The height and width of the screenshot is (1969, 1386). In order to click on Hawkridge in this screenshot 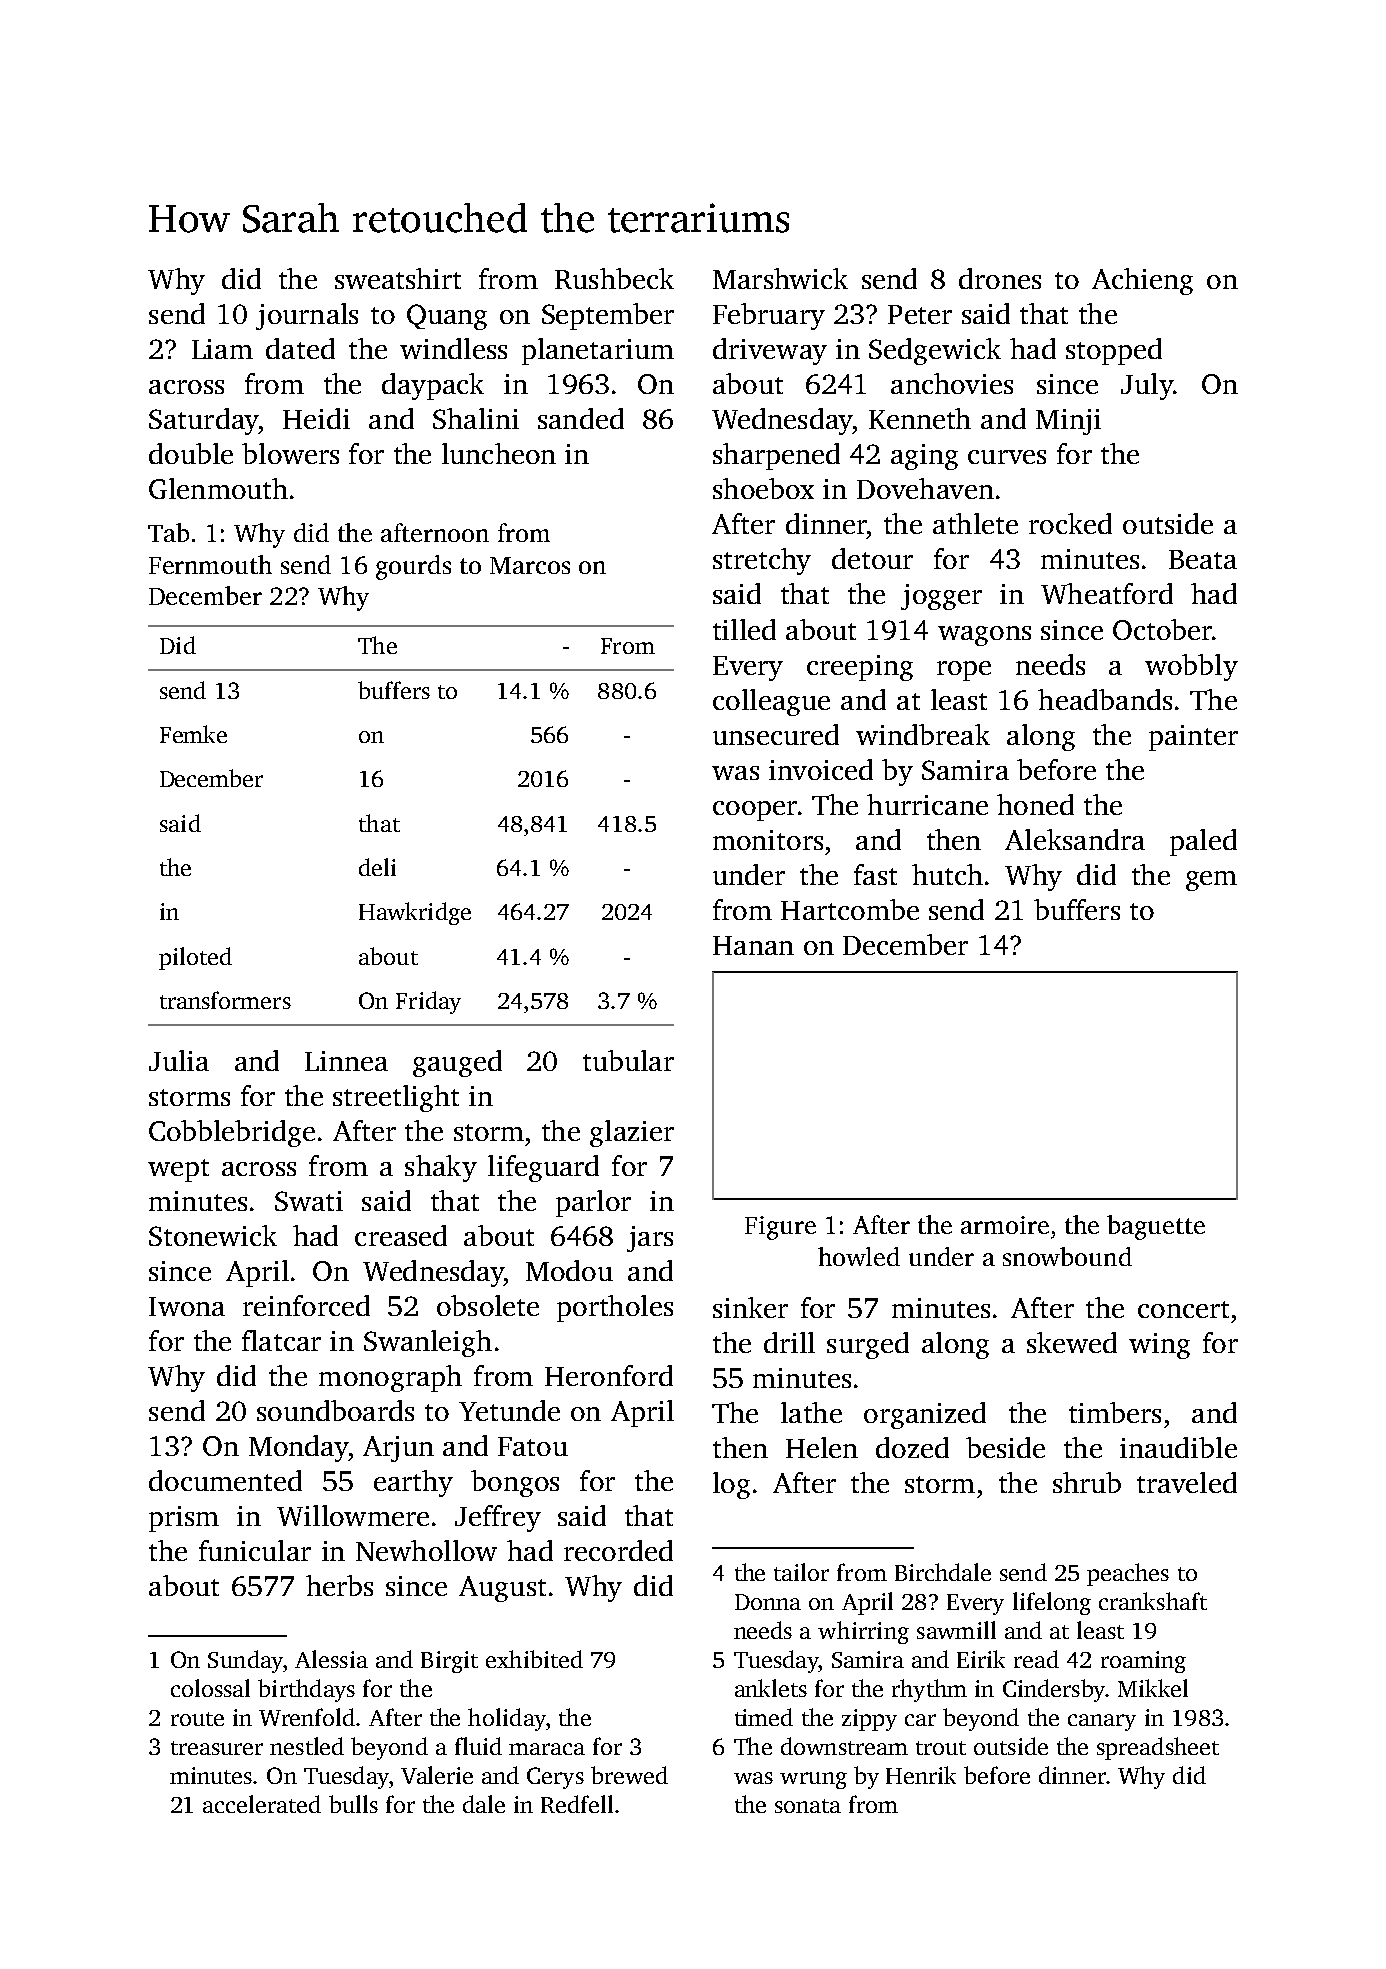, I will do `click(415, 913)`.
